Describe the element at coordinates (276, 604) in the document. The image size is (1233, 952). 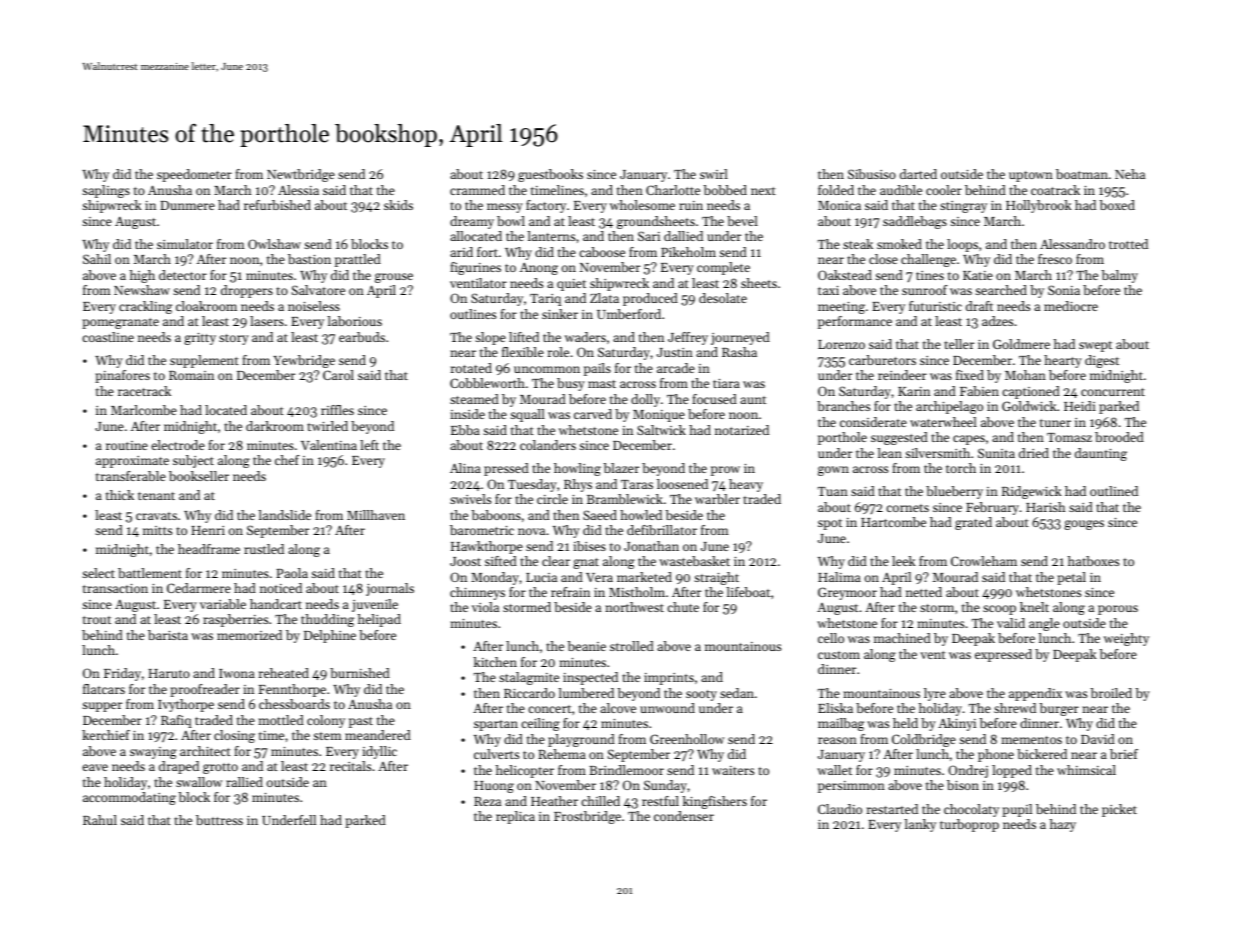
I see `handcart` at that location.
